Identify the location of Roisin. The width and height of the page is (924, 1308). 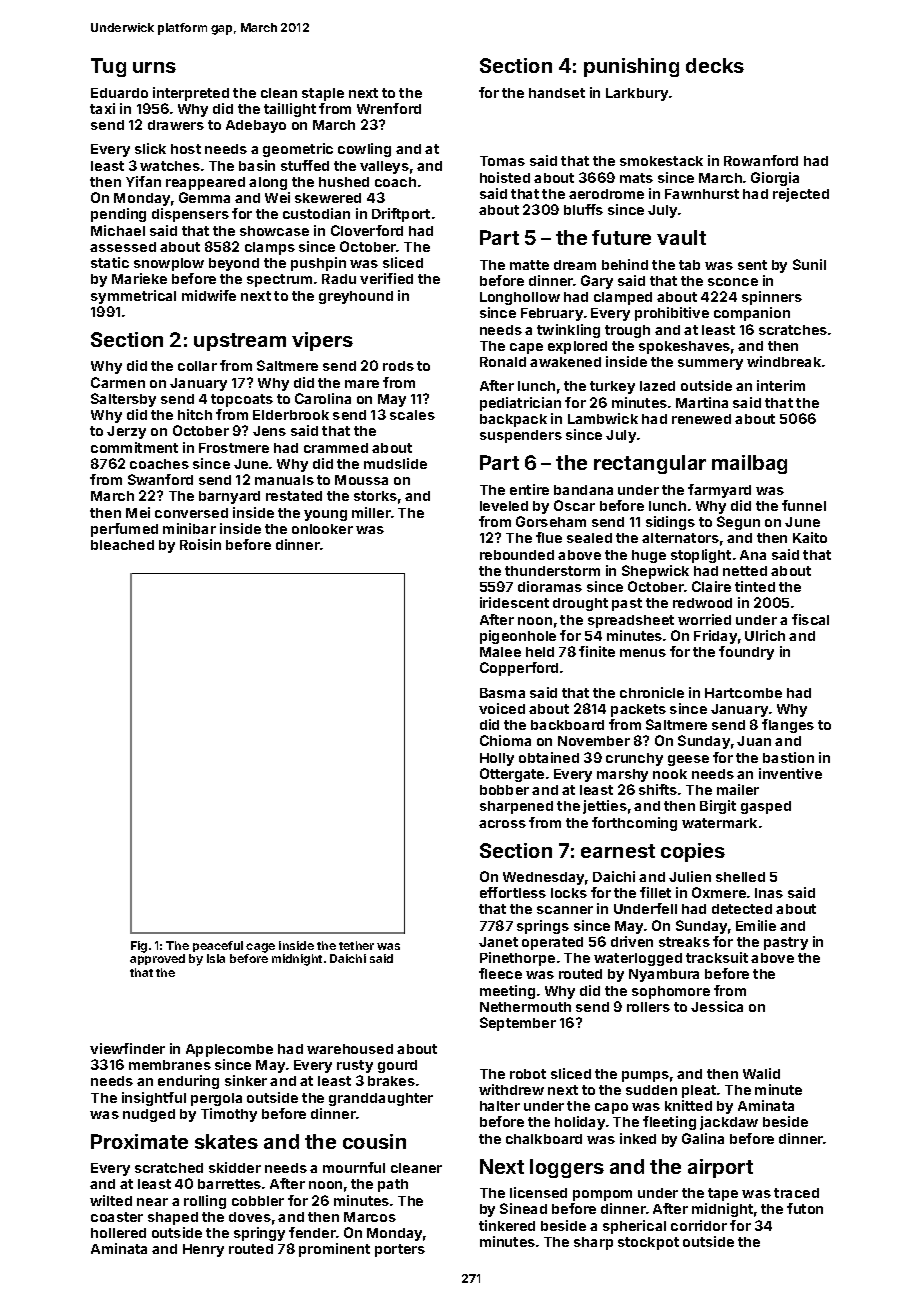
(200, 544).
